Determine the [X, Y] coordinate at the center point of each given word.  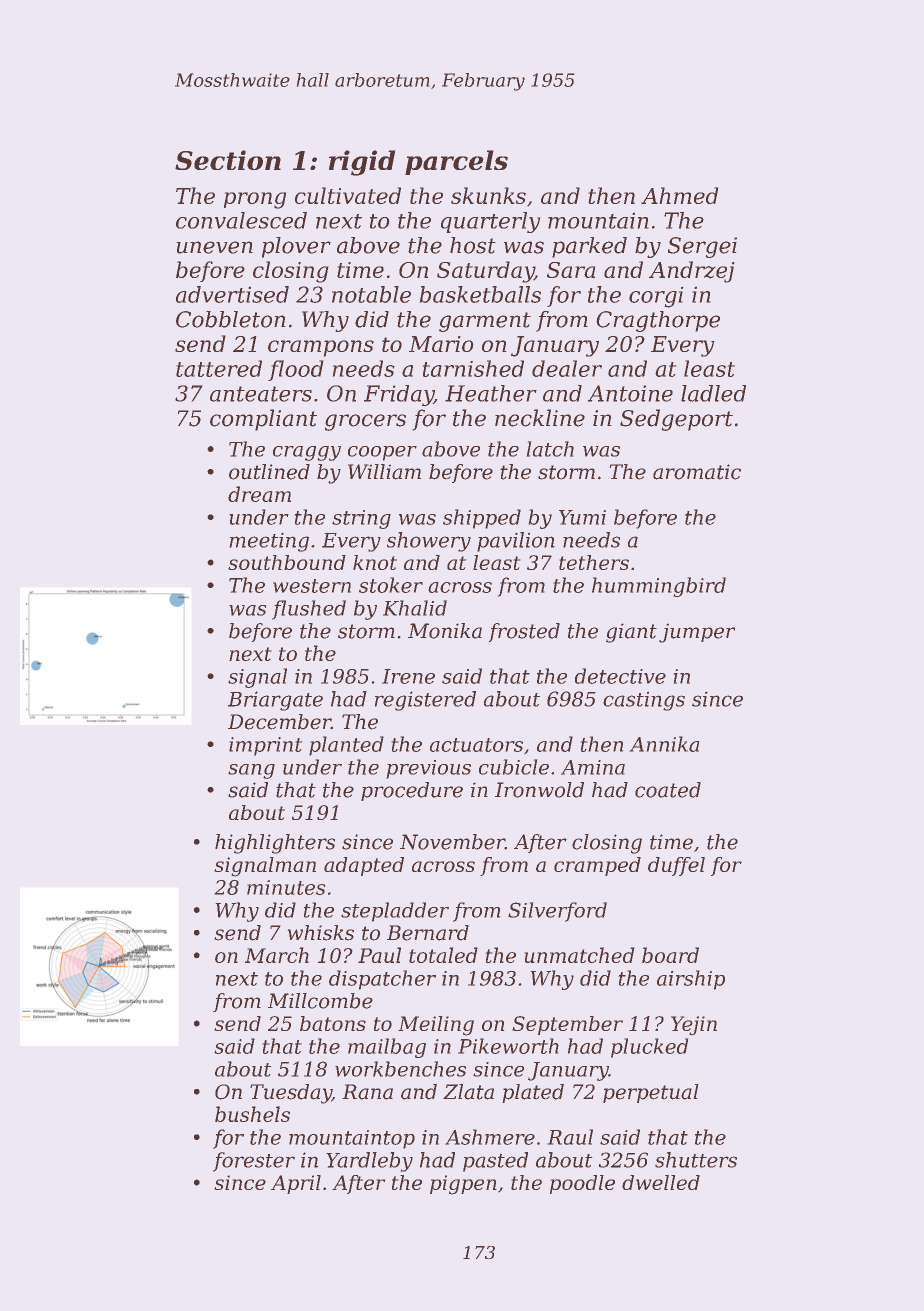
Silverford [557, 912]
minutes [286, 887]
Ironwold [539, 790]
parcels [456, 162]
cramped [597, 866]
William [384, 472]
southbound [287, 562]
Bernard [428, 933]
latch [550, 449]
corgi [656, 297]
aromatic [697, 472]
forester [254, 1162]
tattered [219, 368]
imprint [265, 746]
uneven [215, 247]
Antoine [630, 393]
